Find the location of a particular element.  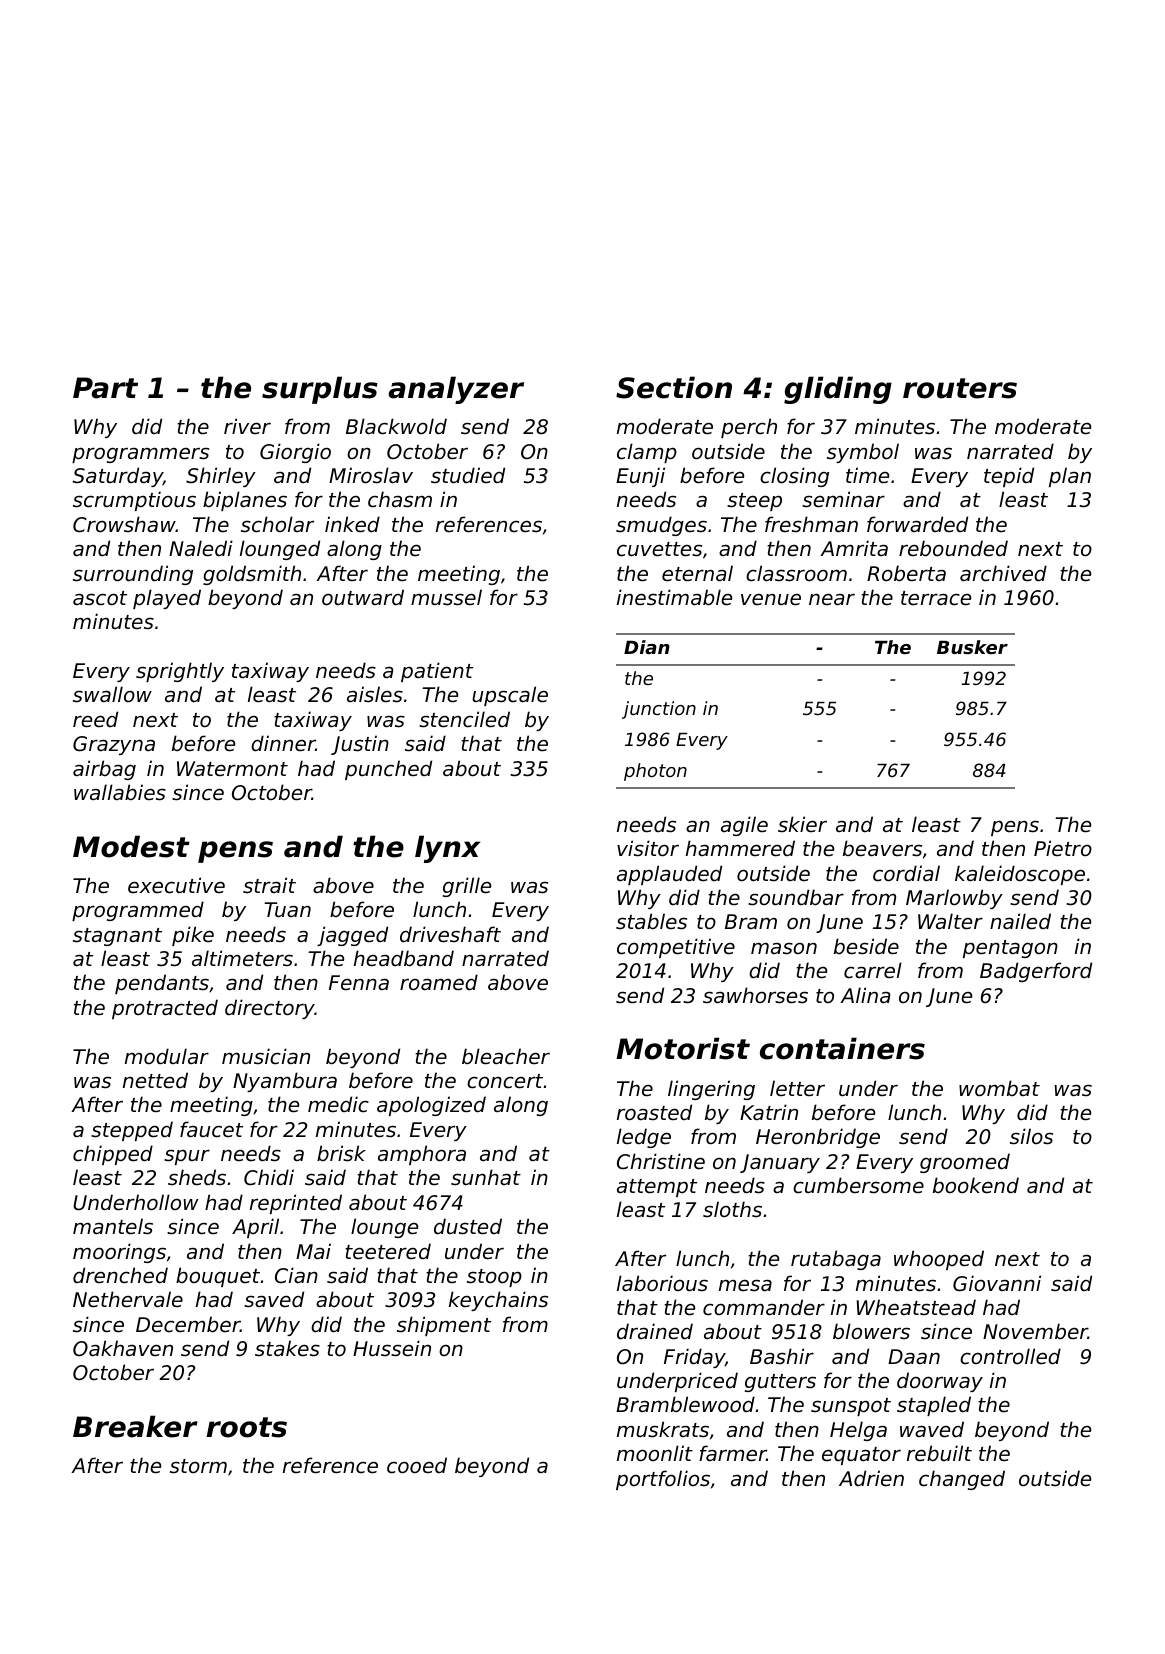

roasted is located at coordinates (654, 1112).
